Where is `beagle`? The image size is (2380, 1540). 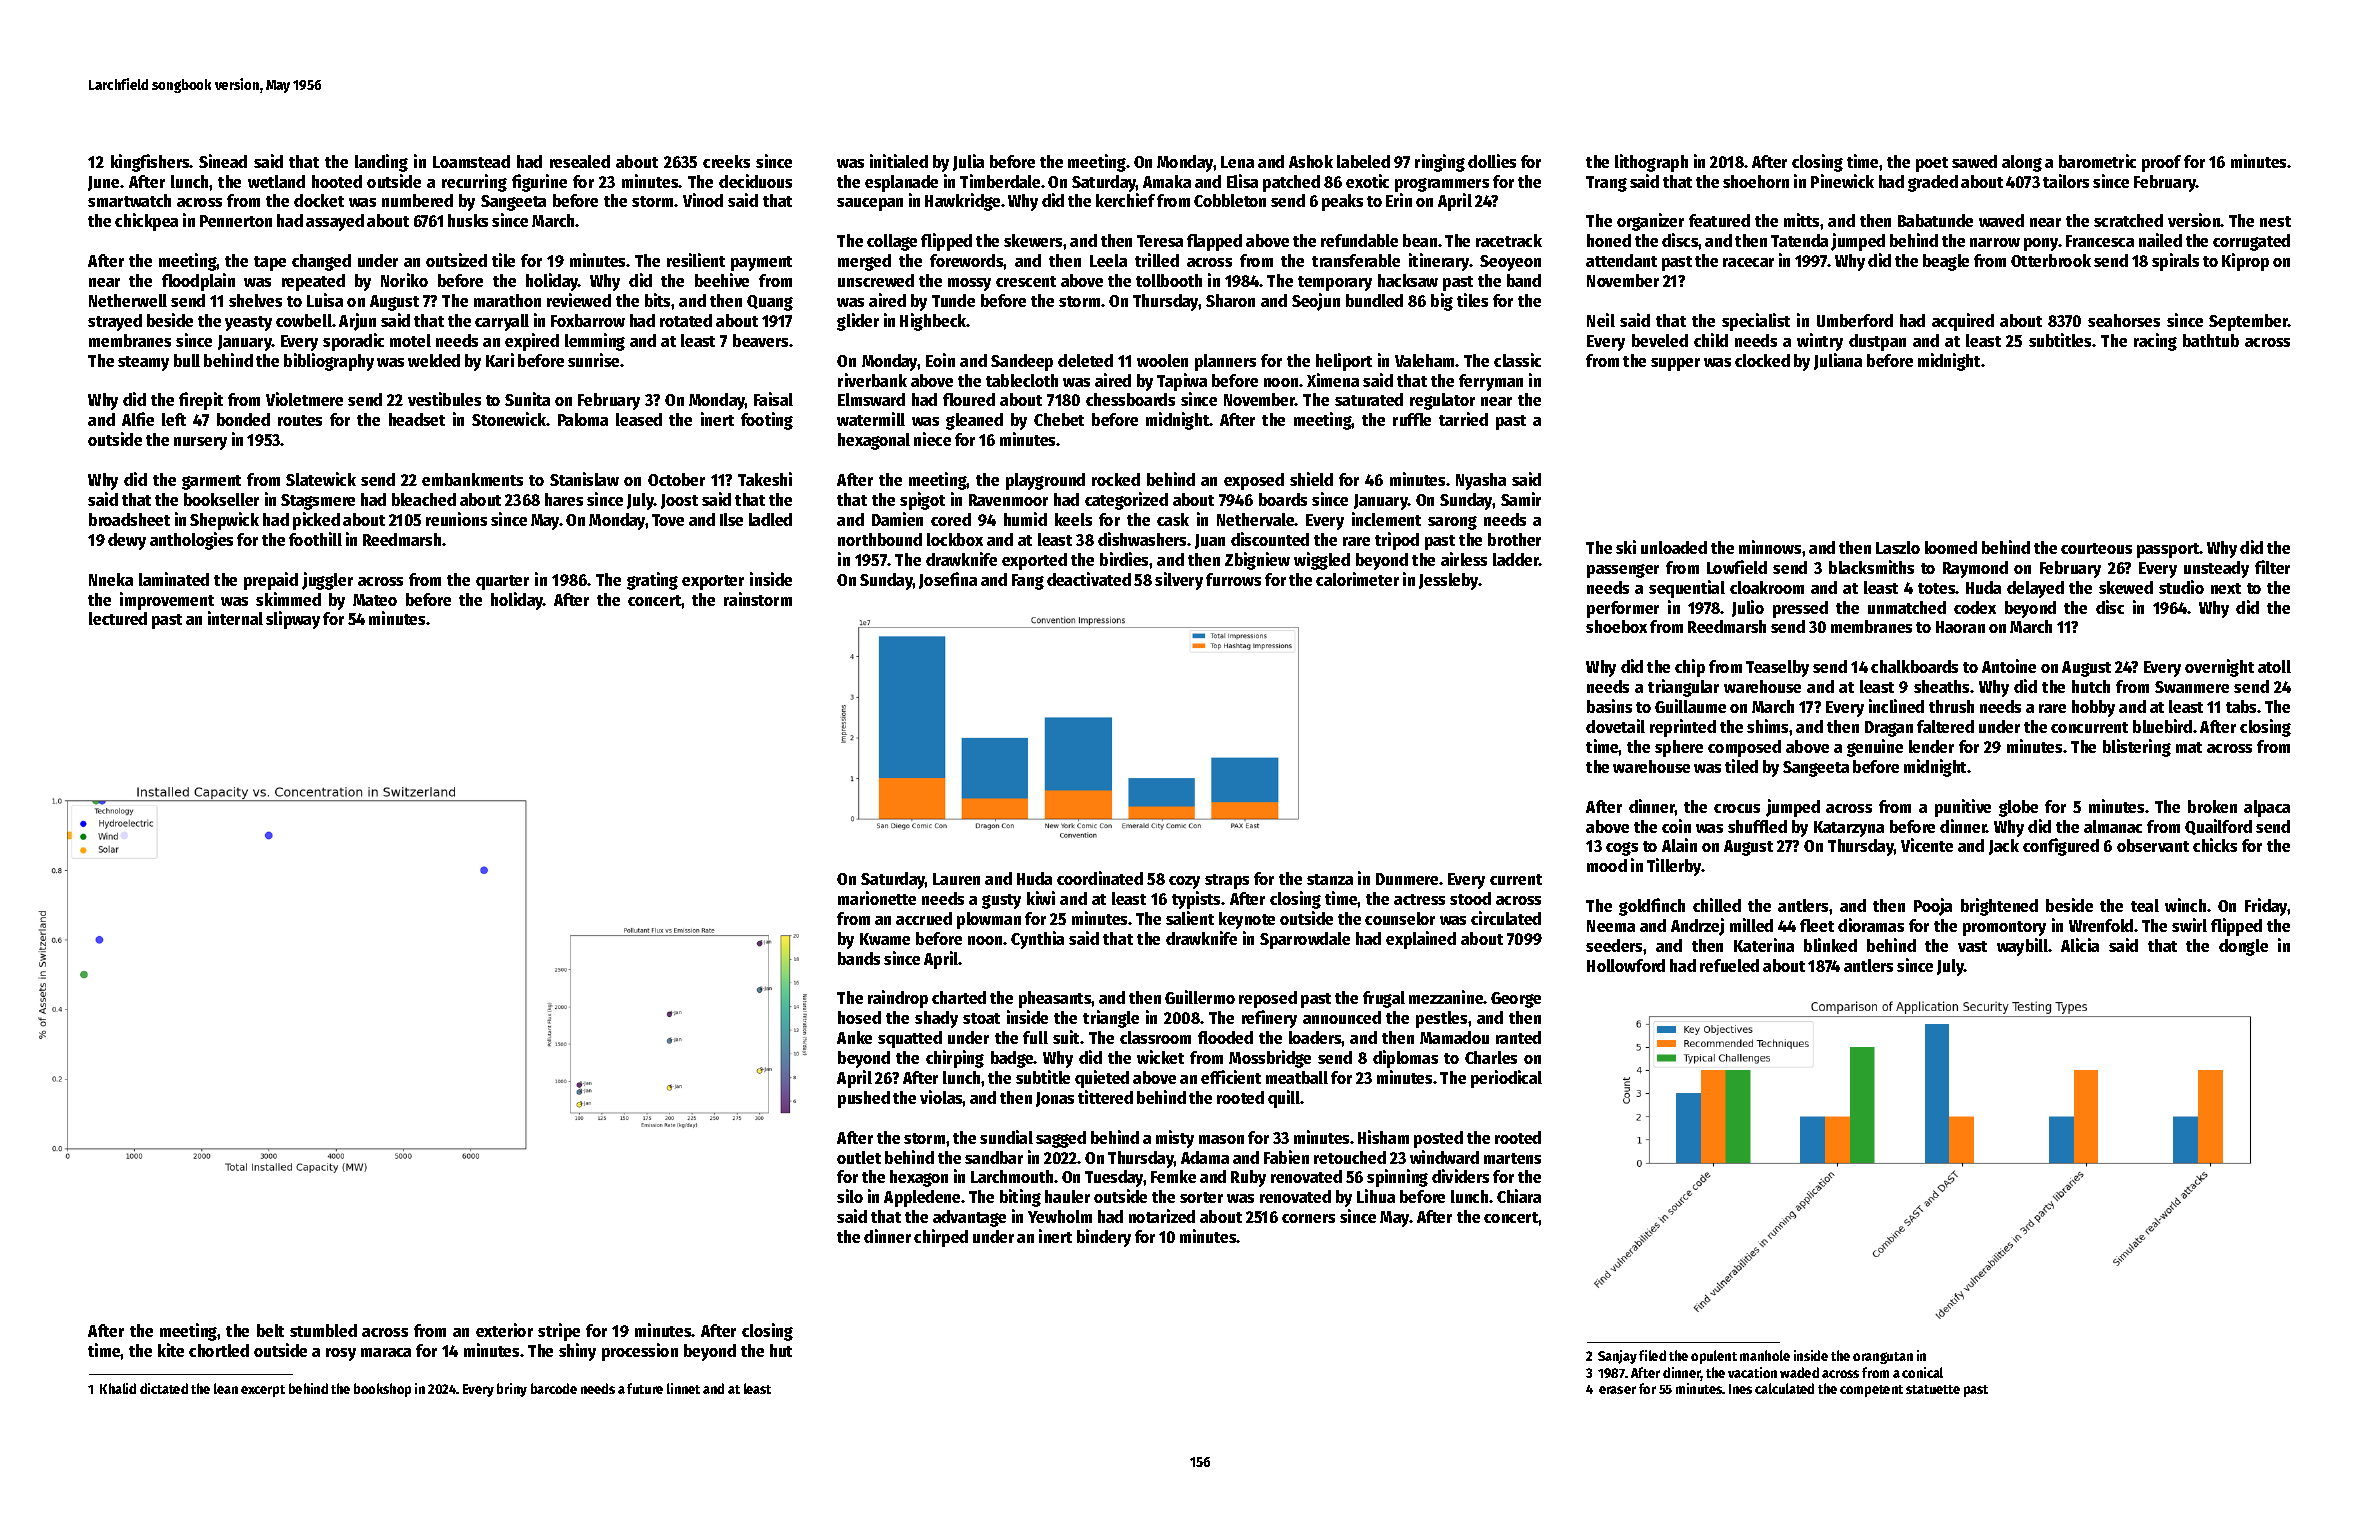 beagle is located at coordinates (1946, 262).
